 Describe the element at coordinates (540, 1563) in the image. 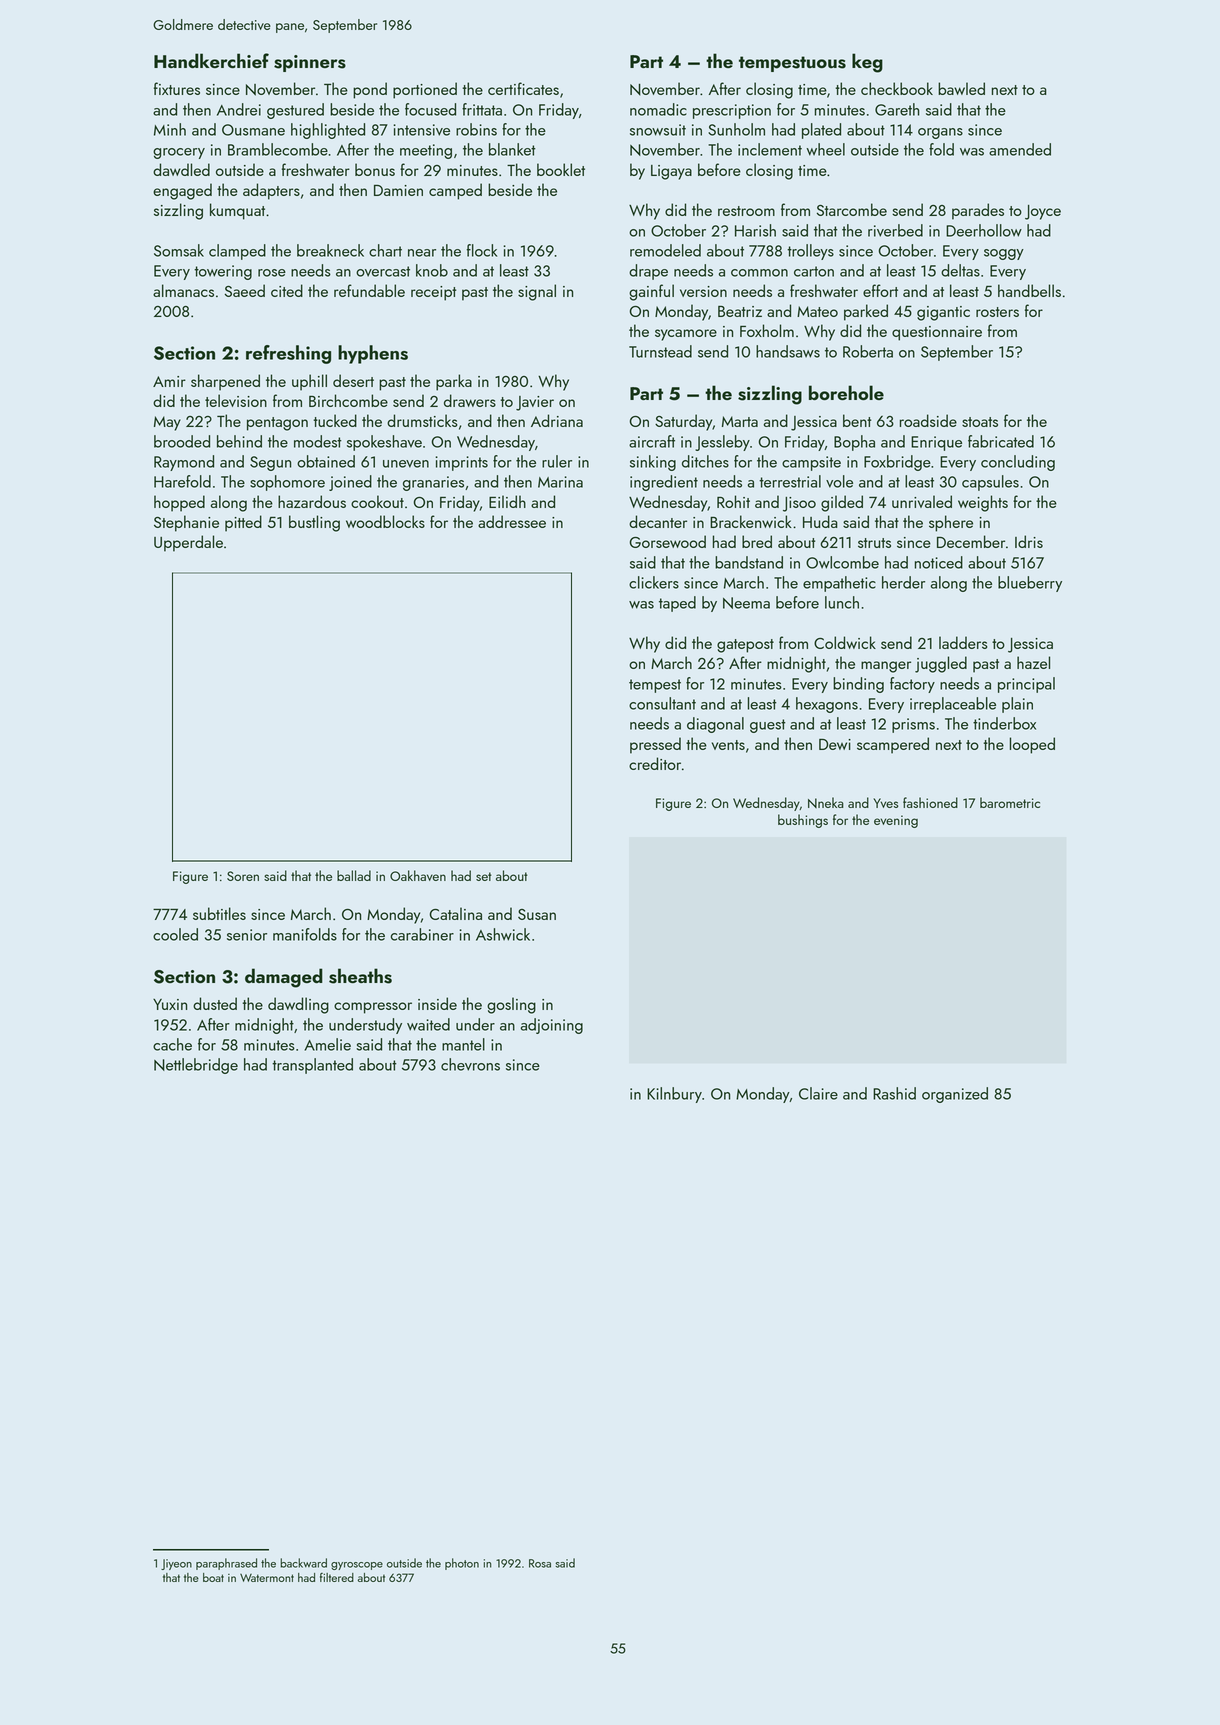

I see `Rosa` at that location.
